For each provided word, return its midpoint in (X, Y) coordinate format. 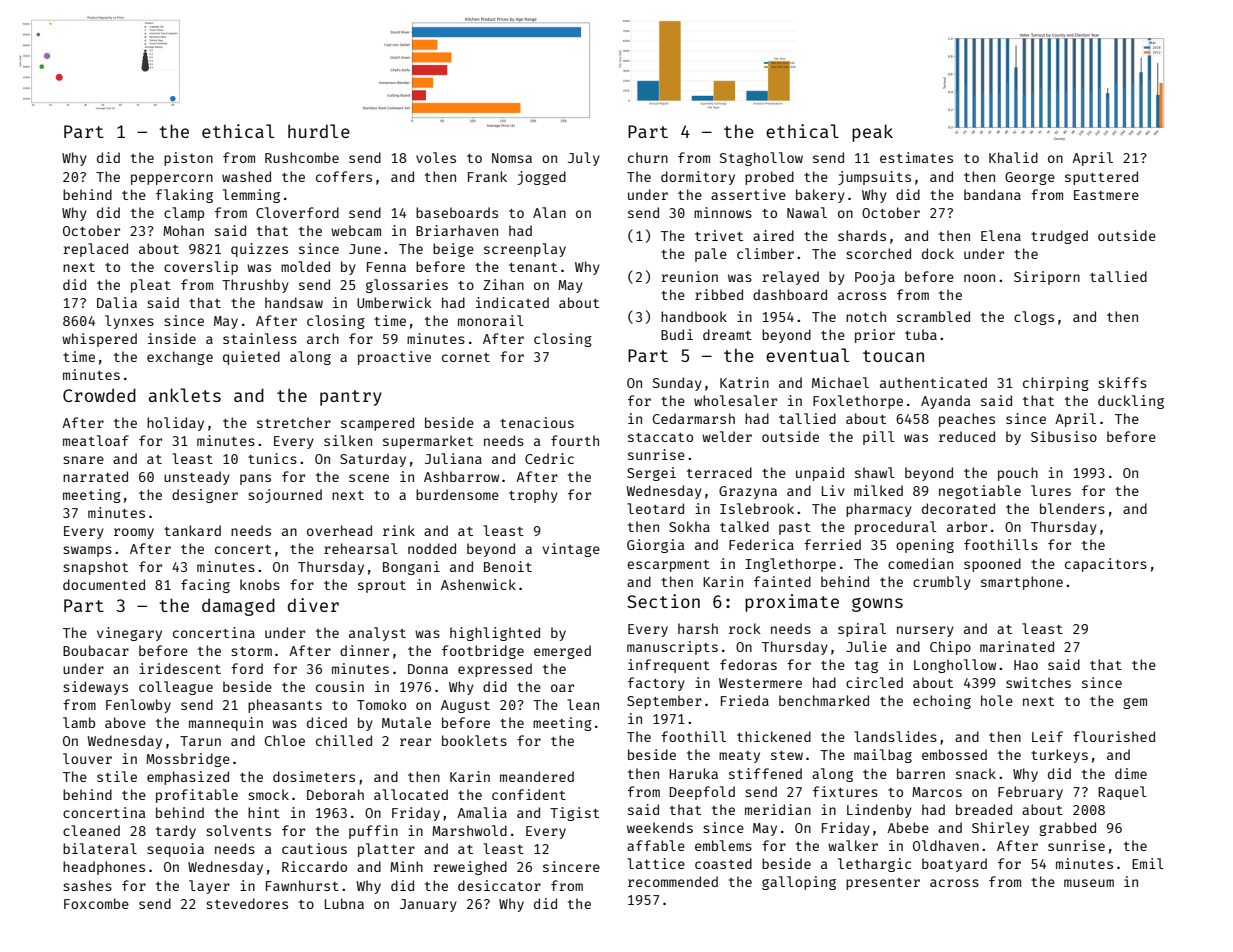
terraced (719, 472)
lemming (251, 196)
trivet (719, 235)
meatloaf (96, 440)
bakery (820, 196)
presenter (883, 884)
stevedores (247, 903)
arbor (967, 526)
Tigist (574, 814)
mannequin (226, 724)
